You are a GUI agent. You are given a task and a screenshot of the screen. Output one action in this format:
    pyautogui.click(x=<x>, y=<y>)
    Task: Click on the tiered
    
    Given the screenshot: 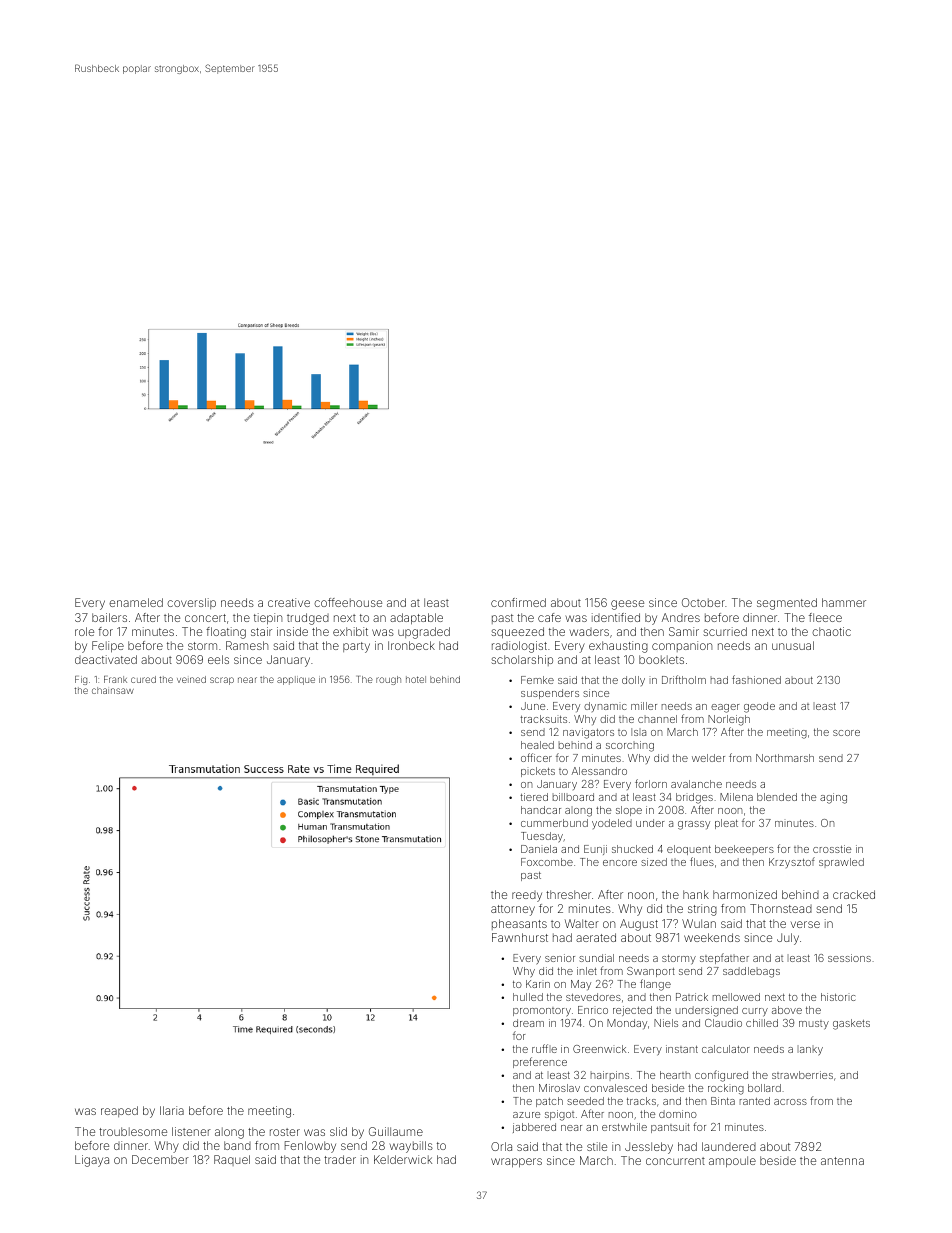 What is the action you would take?
    pyautogui.click(x=534, y=797)
